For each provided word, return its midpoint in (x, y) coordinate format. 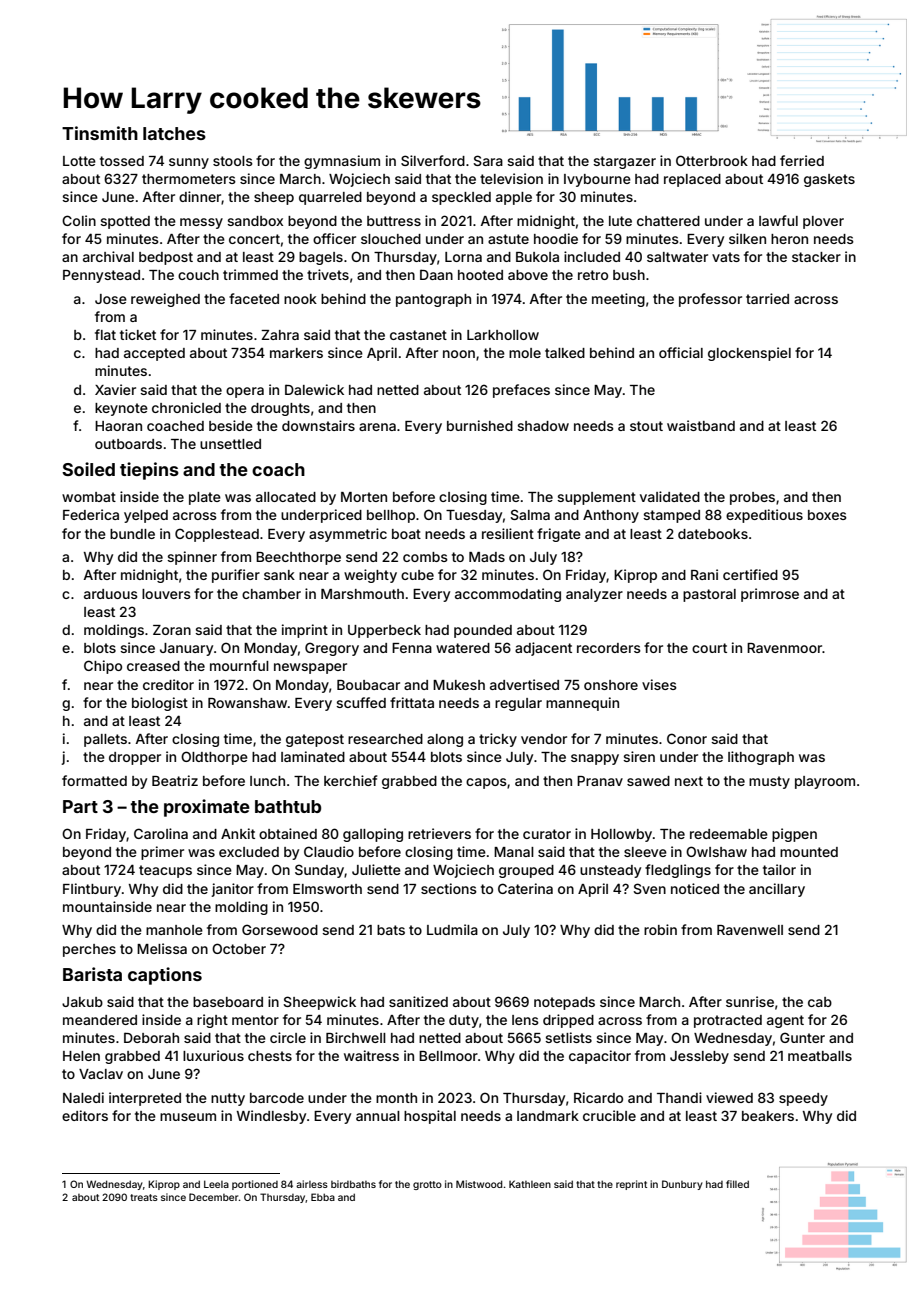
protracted (728, 1021)
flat (105, 334)
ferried (802, 160)
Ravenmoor (784, 648)
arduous (111, 594)
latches (174, 133)
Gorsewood (280, 929)
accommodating (508, 595)
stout (646, 426)
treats (144, 1197)
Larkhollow (503, 335)
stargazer (624, 162)
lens (525, 1020)
